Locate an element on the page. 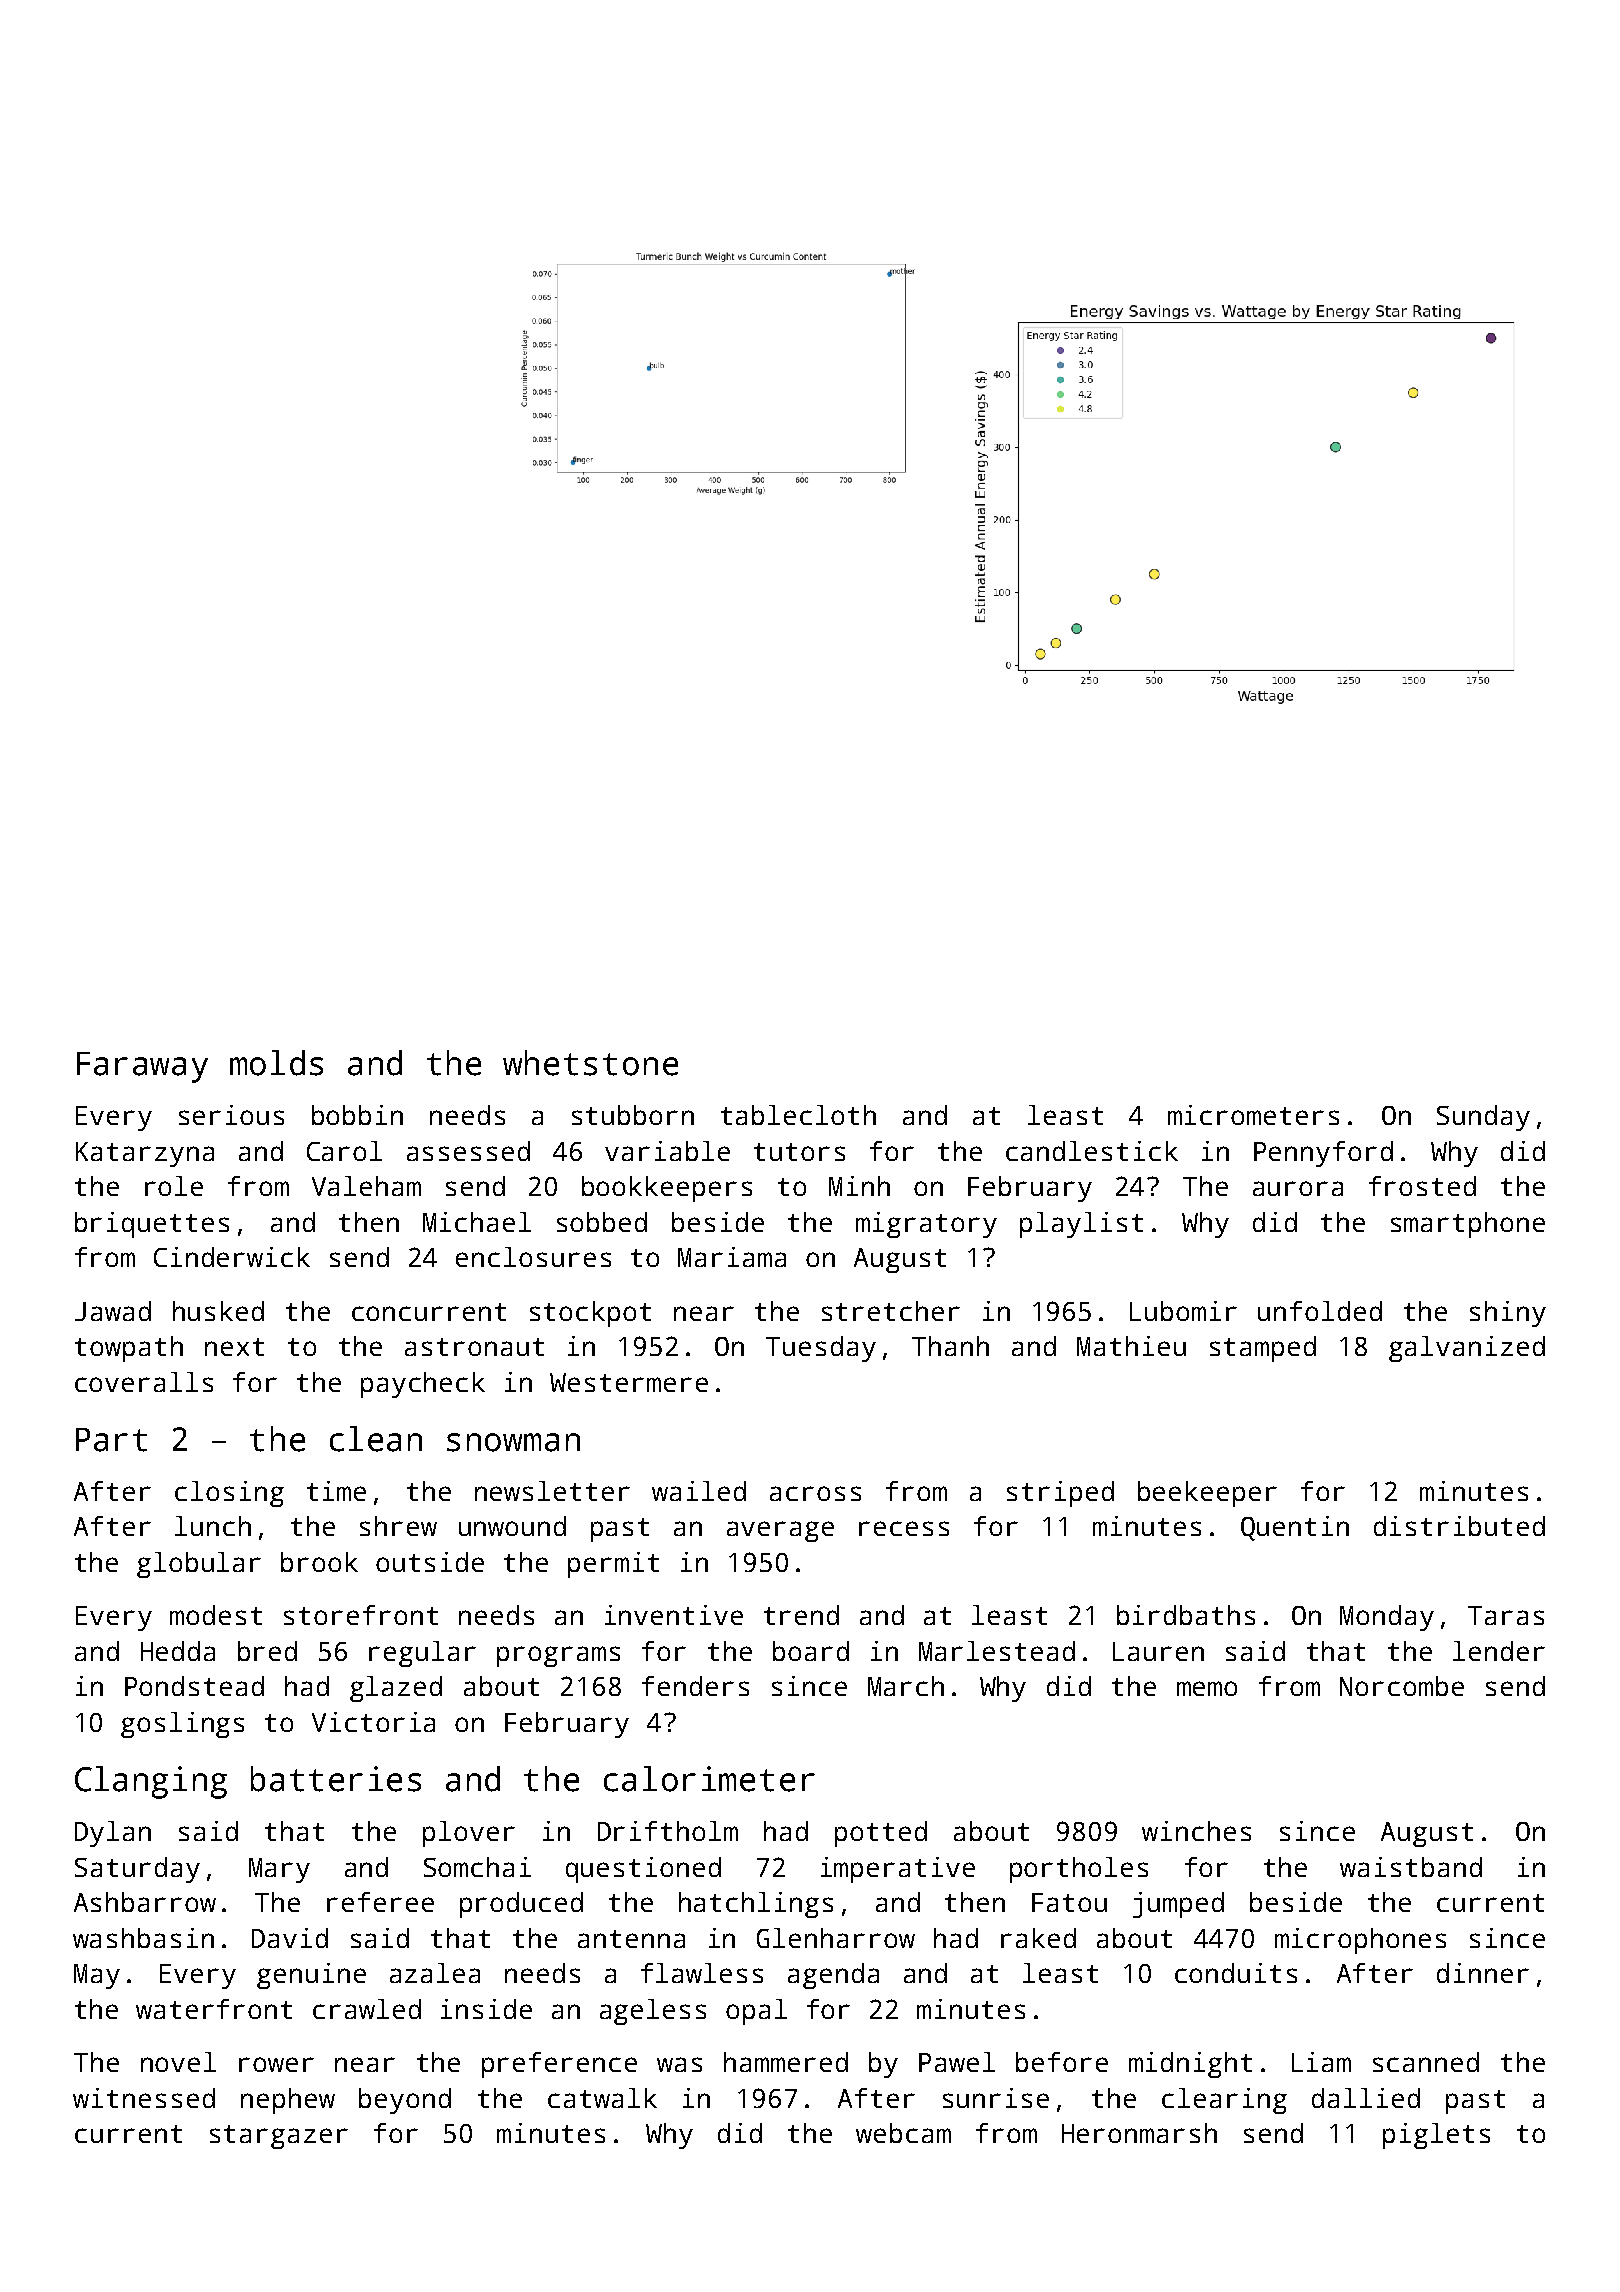 The width and height of the image is (1620, 2292). Thanh is located at coordinates (950, 1346).
